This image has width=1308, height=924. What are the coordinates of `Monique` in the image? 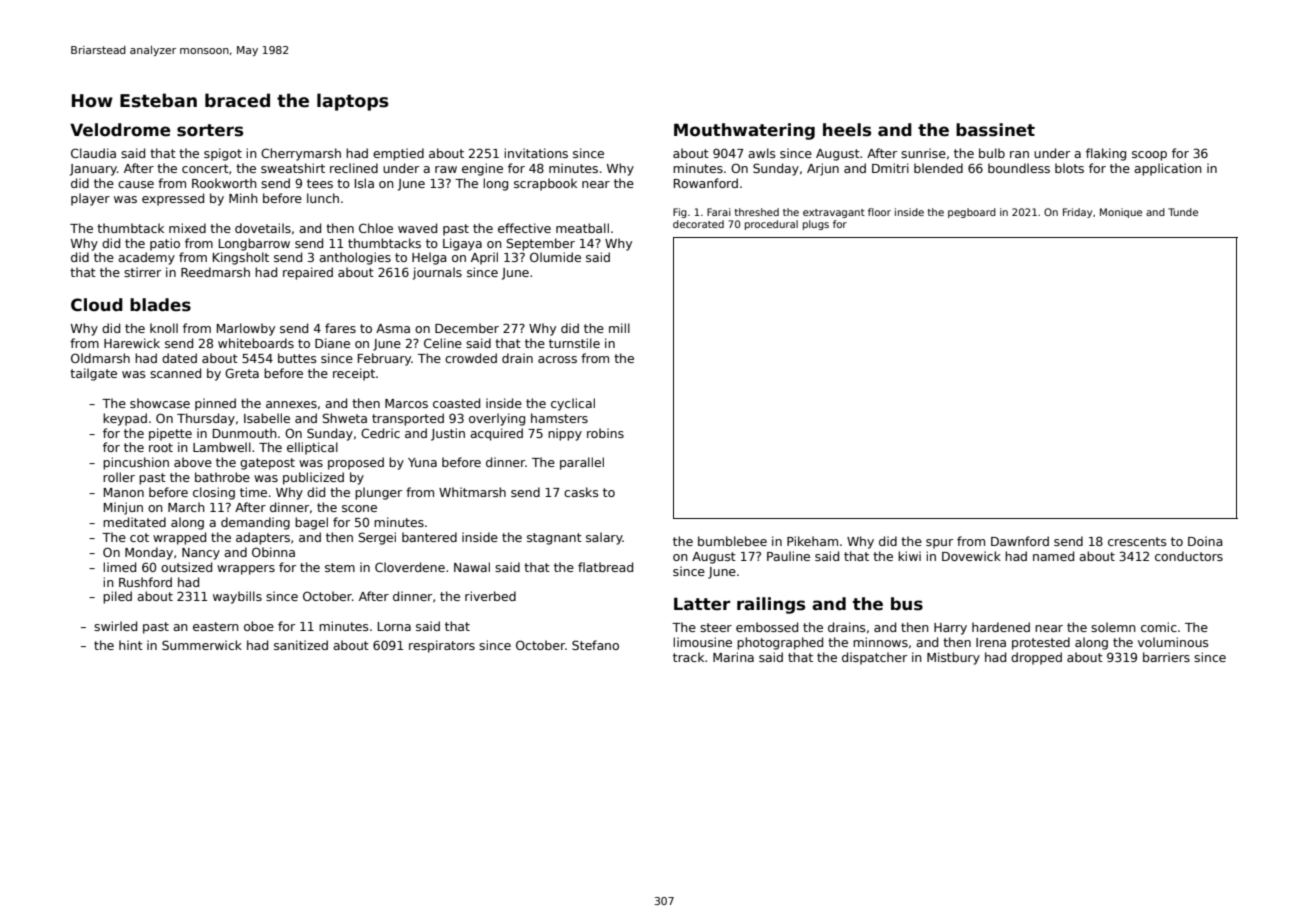 It's located at (1121, 213).
